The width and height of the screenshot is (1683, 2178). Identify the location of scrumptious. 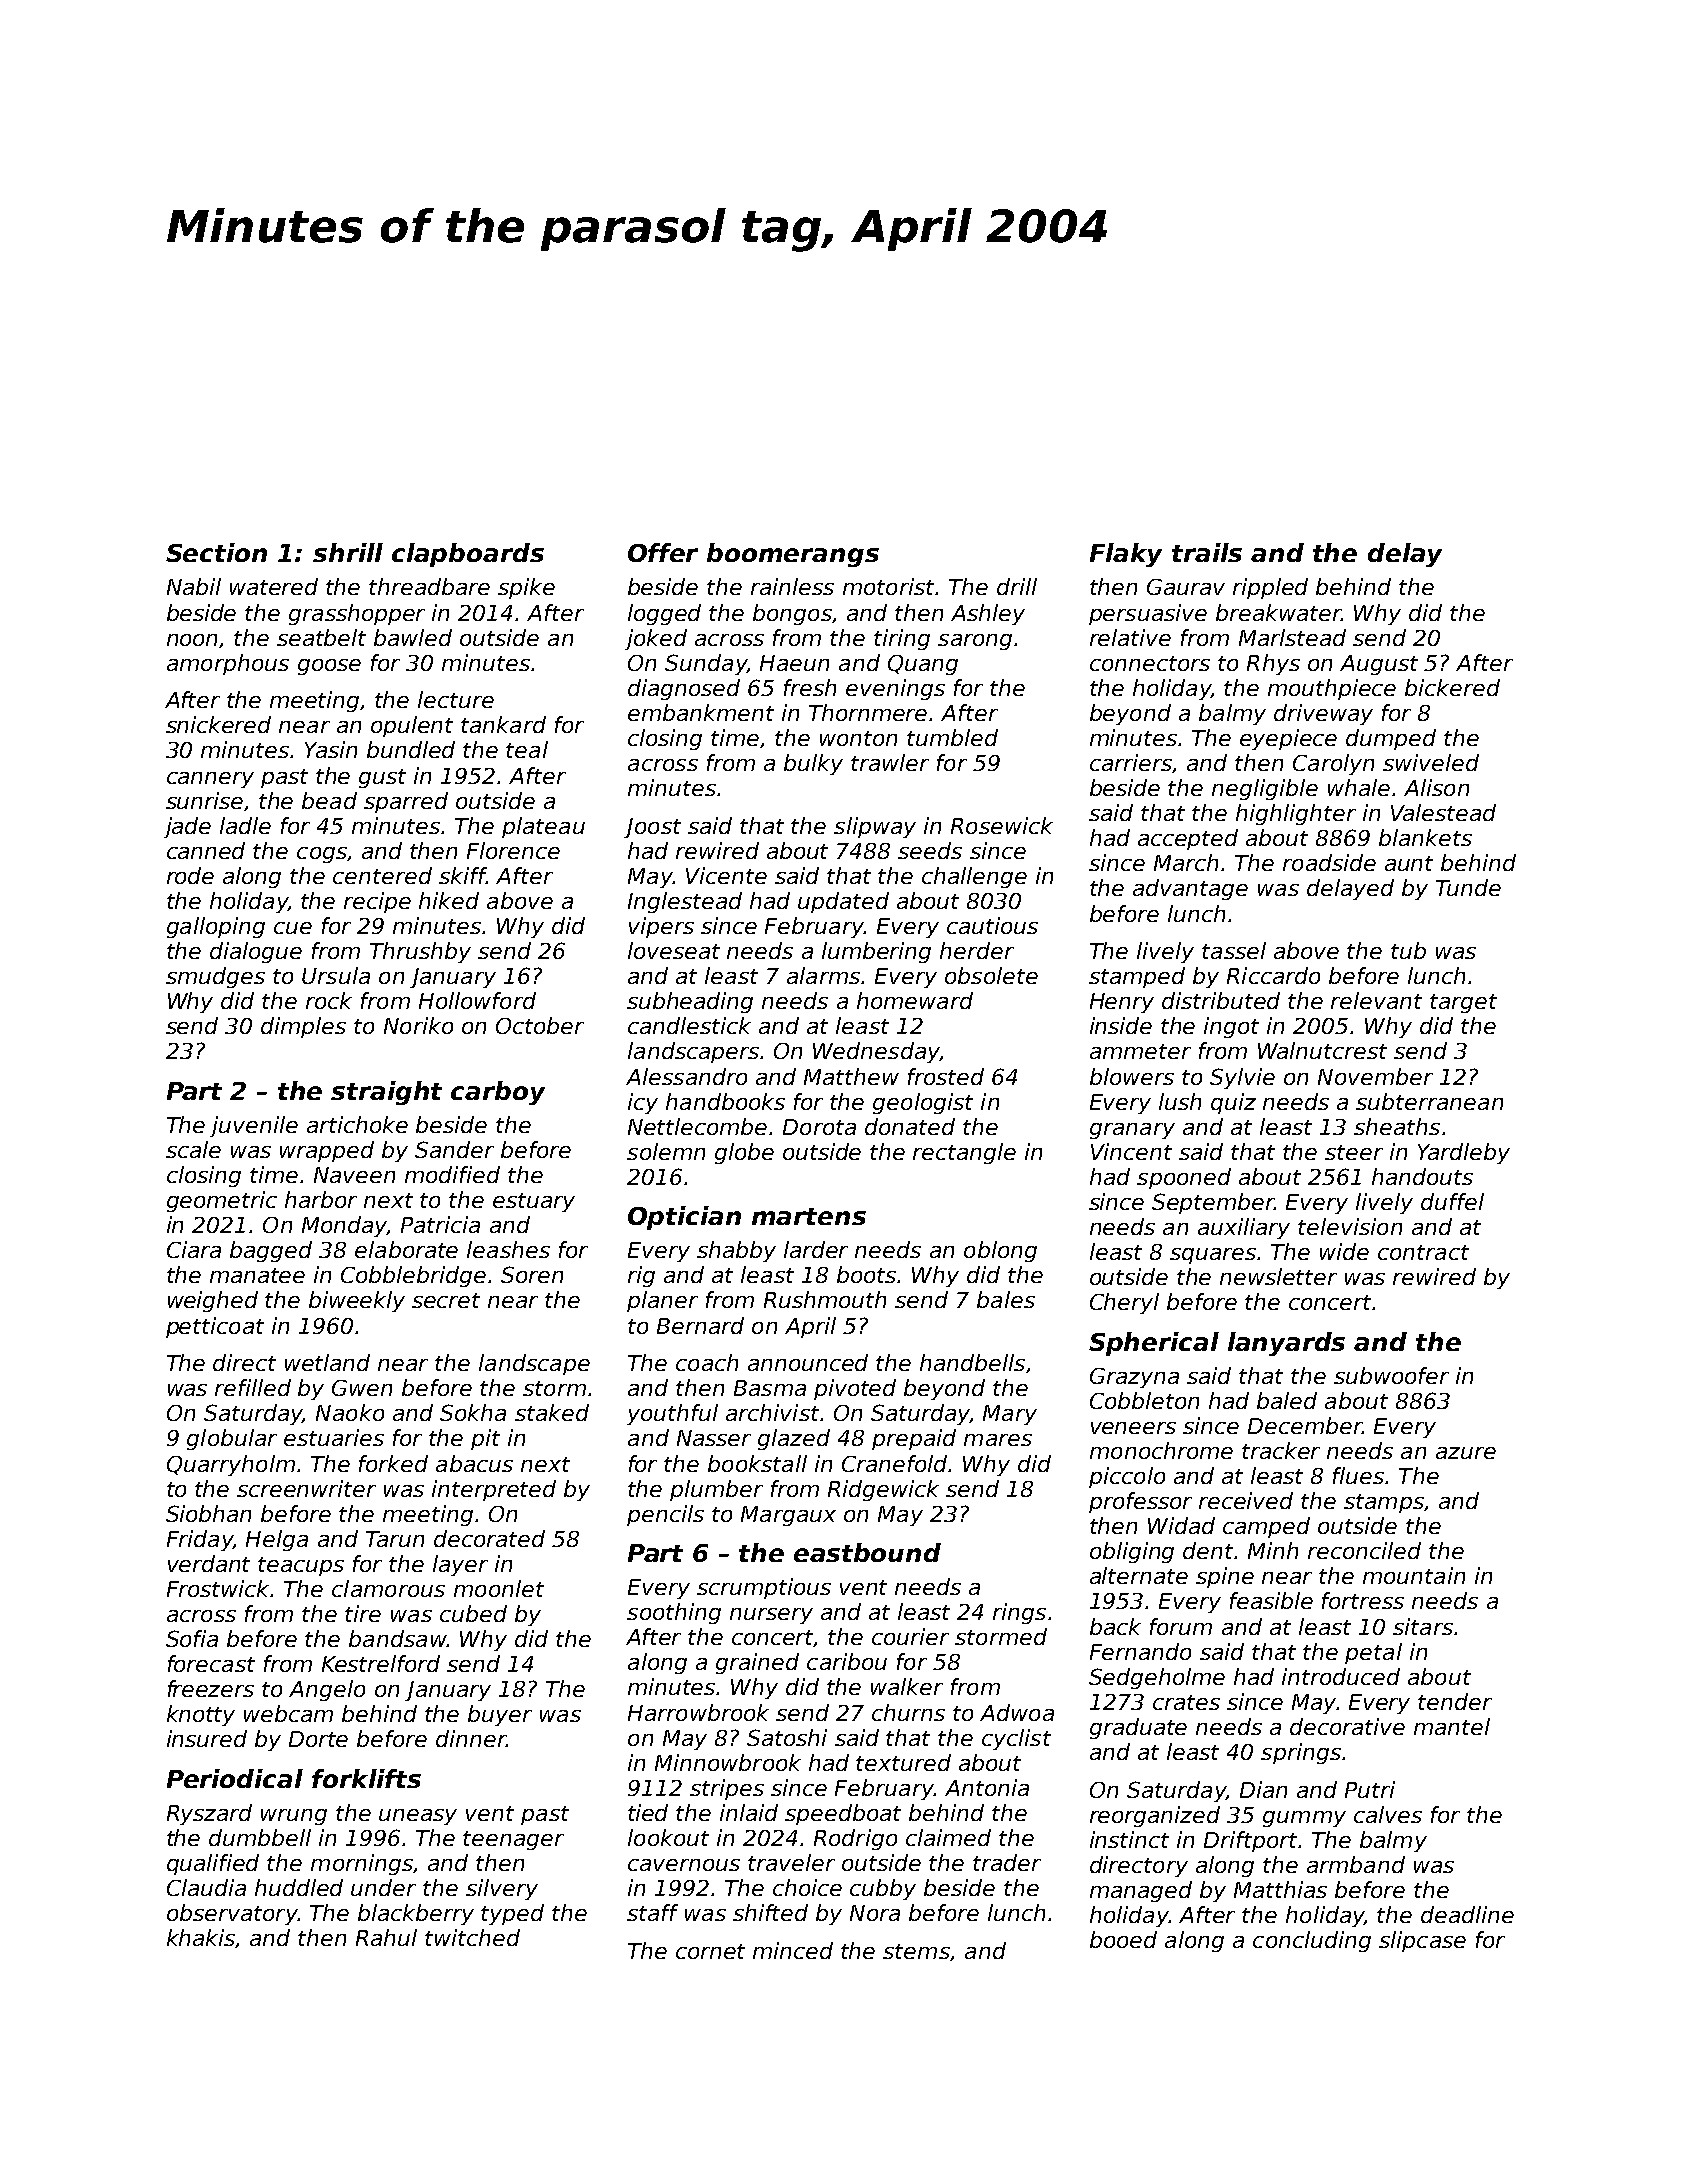
(764, 1588).
